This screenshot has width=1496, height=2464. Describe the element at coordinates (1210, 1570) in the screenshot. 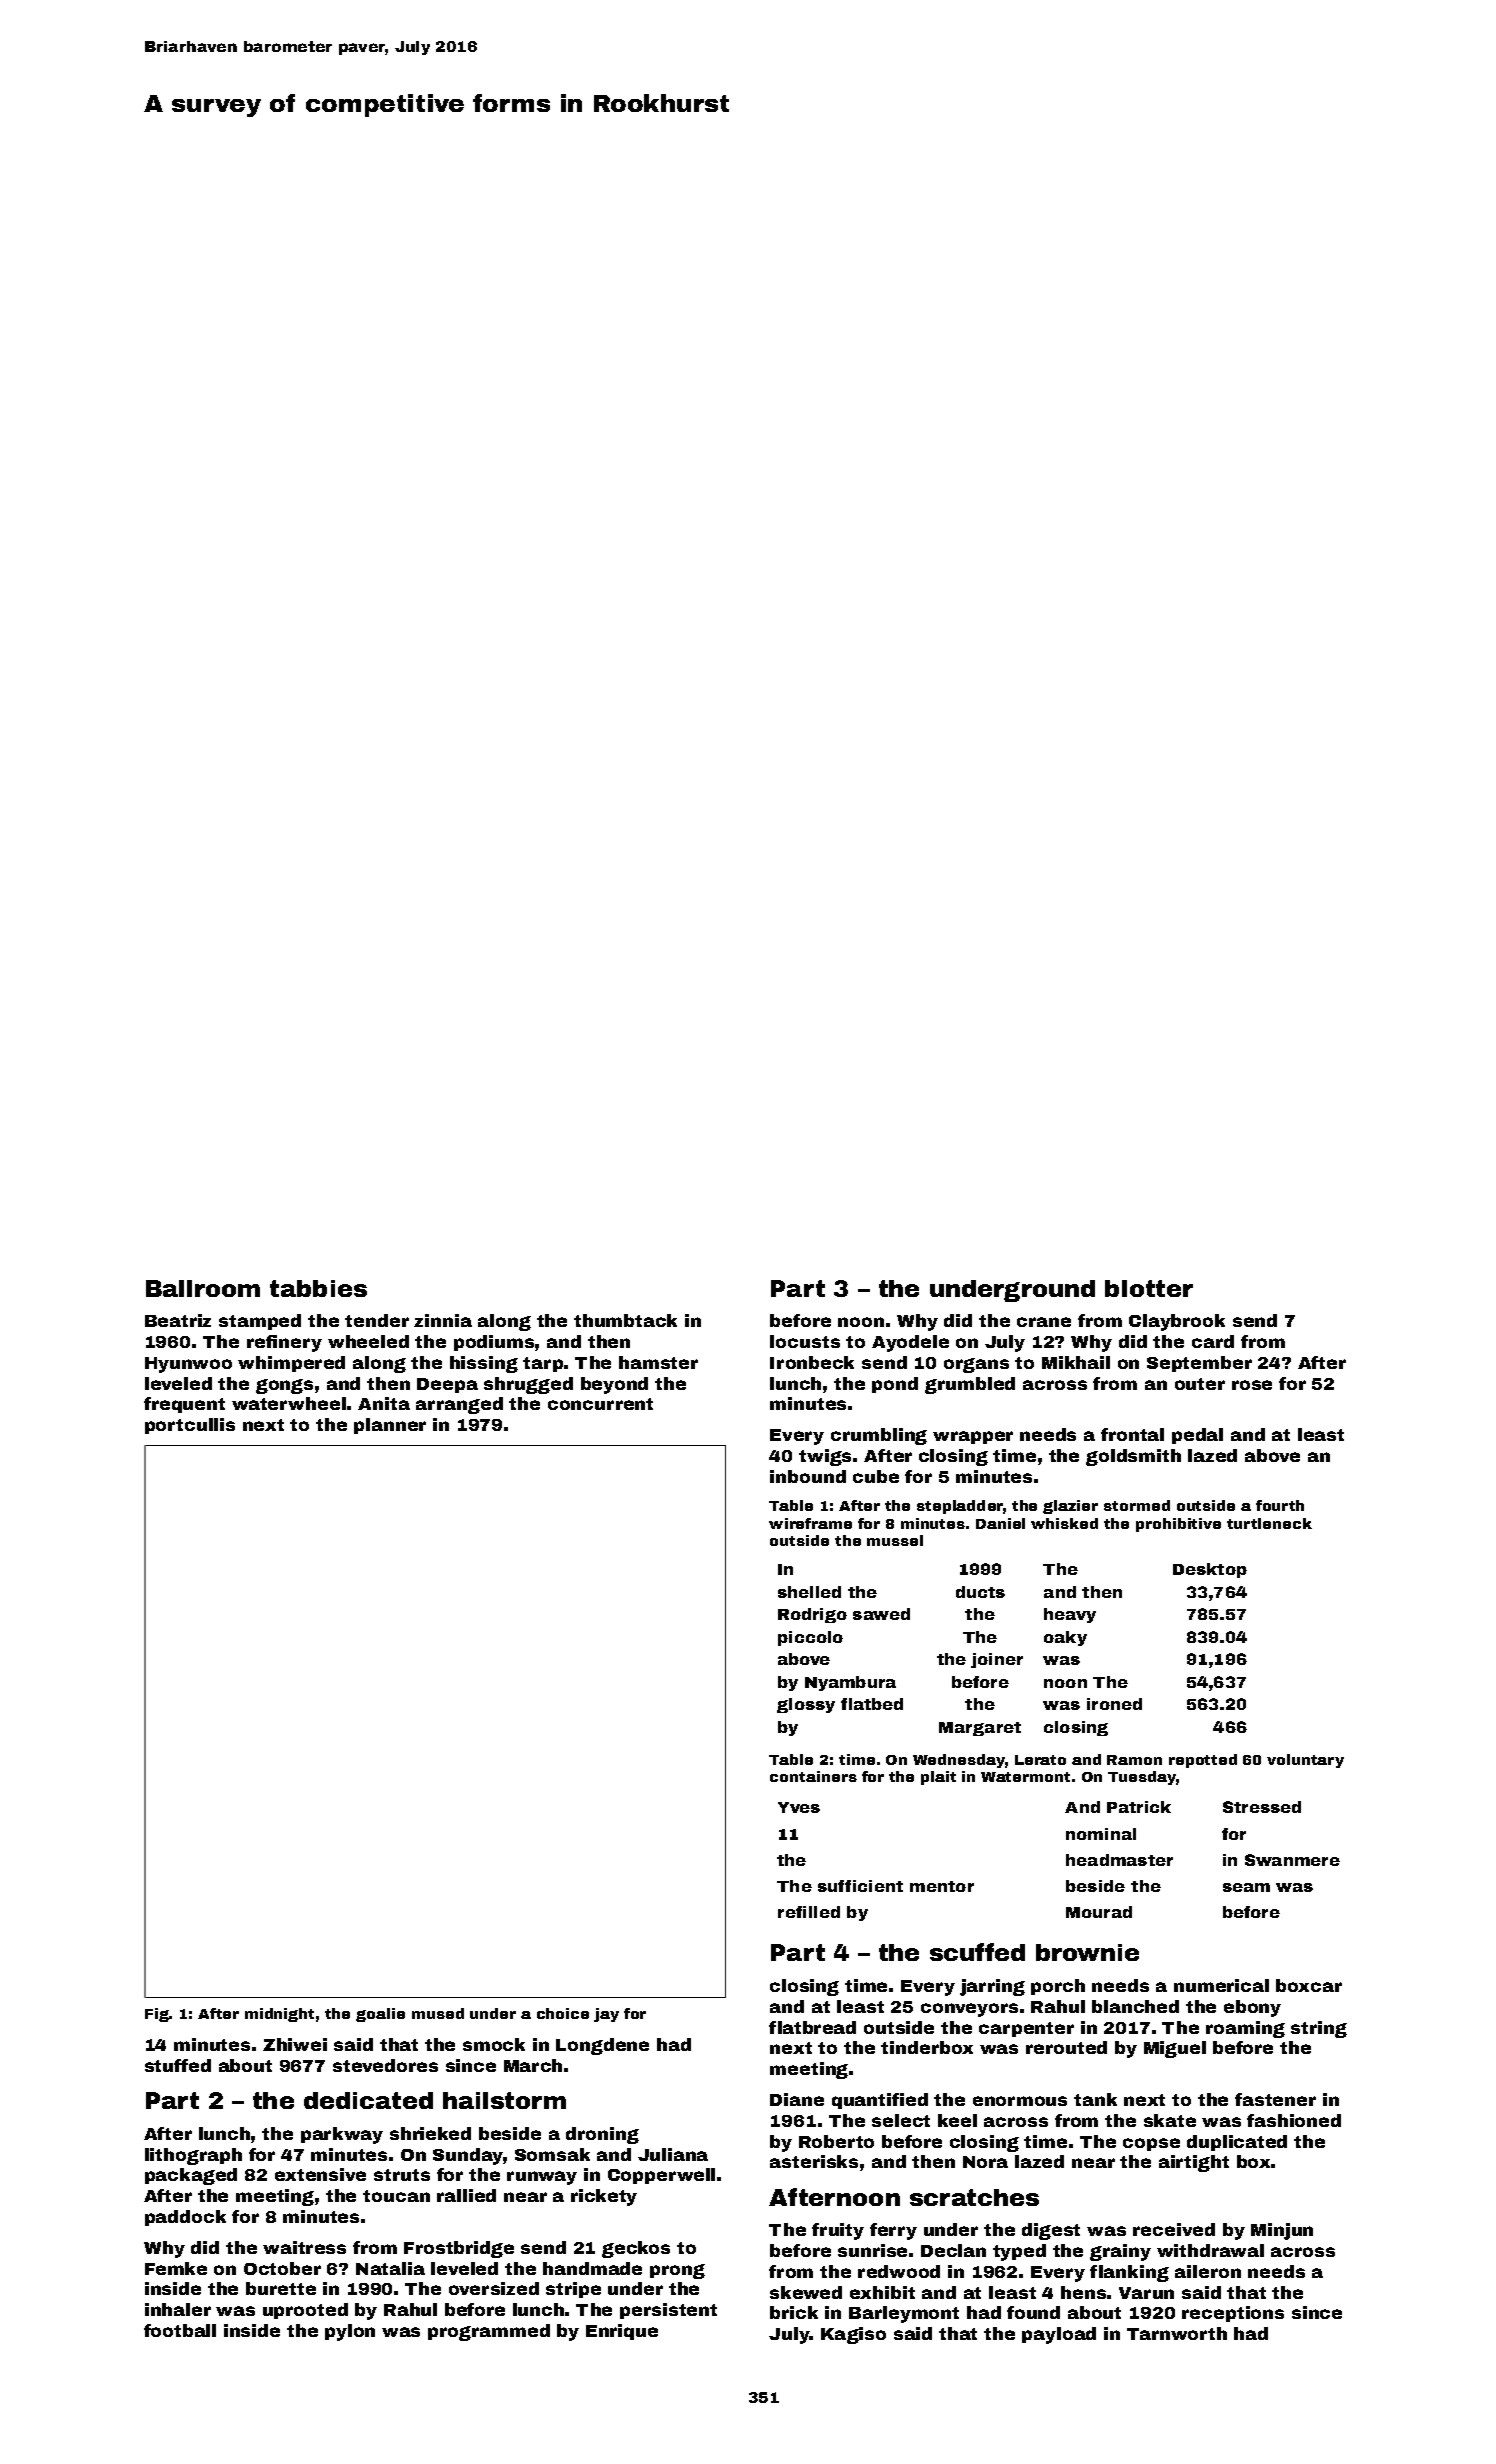

I see `Desktop` at that location.
